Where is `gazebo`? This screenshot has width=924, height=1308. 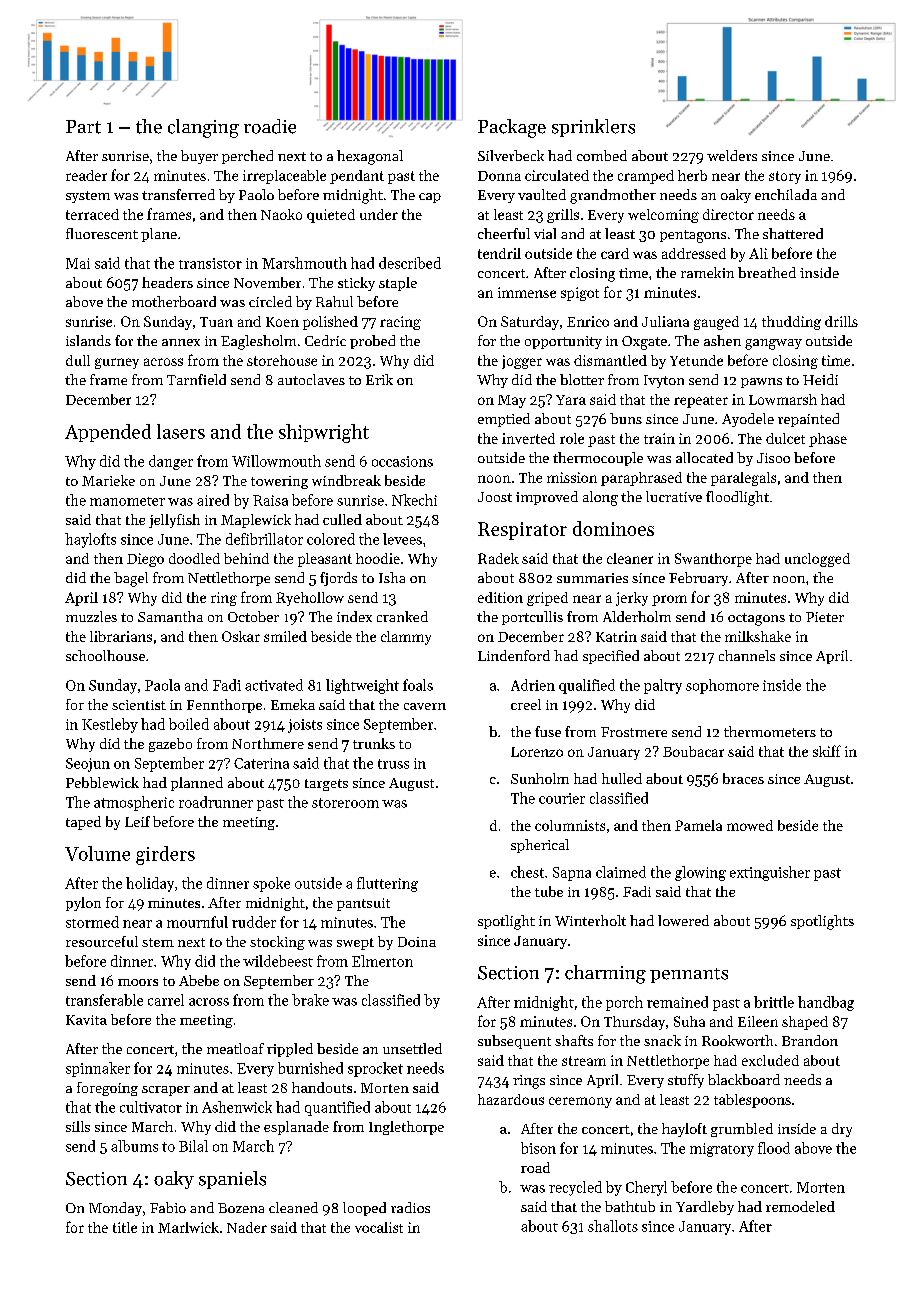
gazebo is located at coordinates (170, 745).
